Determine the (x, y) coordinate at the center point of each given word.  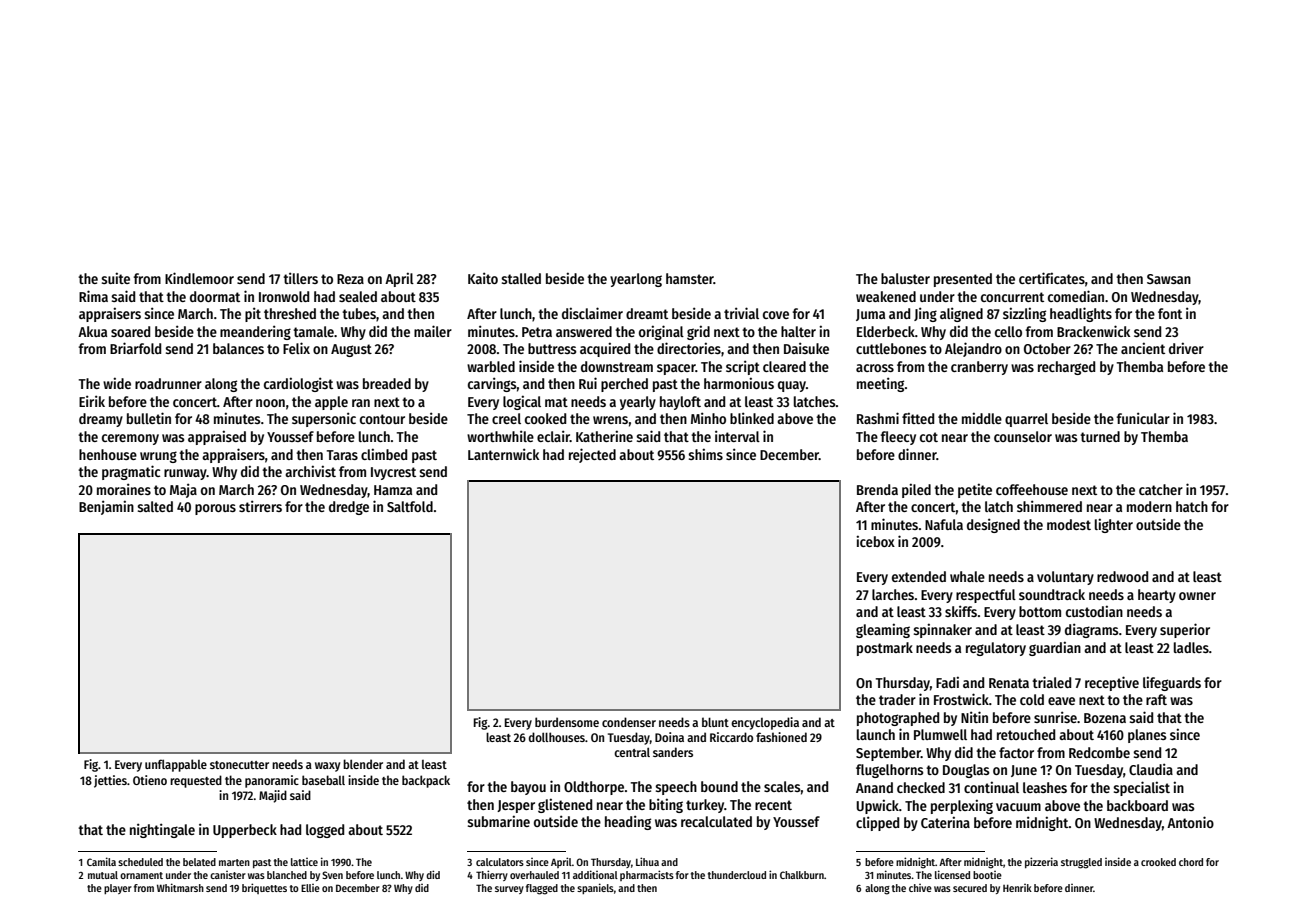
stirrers (260, 506)
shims (705, 454)
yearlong (636, 280)
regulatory (996, 649)
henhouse (108, 454)
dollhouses (557, 737)
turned (1100, 436)
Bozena (1105, 718)
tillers (300, 278)
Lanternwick (503, 454)
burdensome (567, 722)
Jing (925, 314)
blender (363, 764)
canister (228, 875)
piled (916, 490)
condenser (629, 722)
